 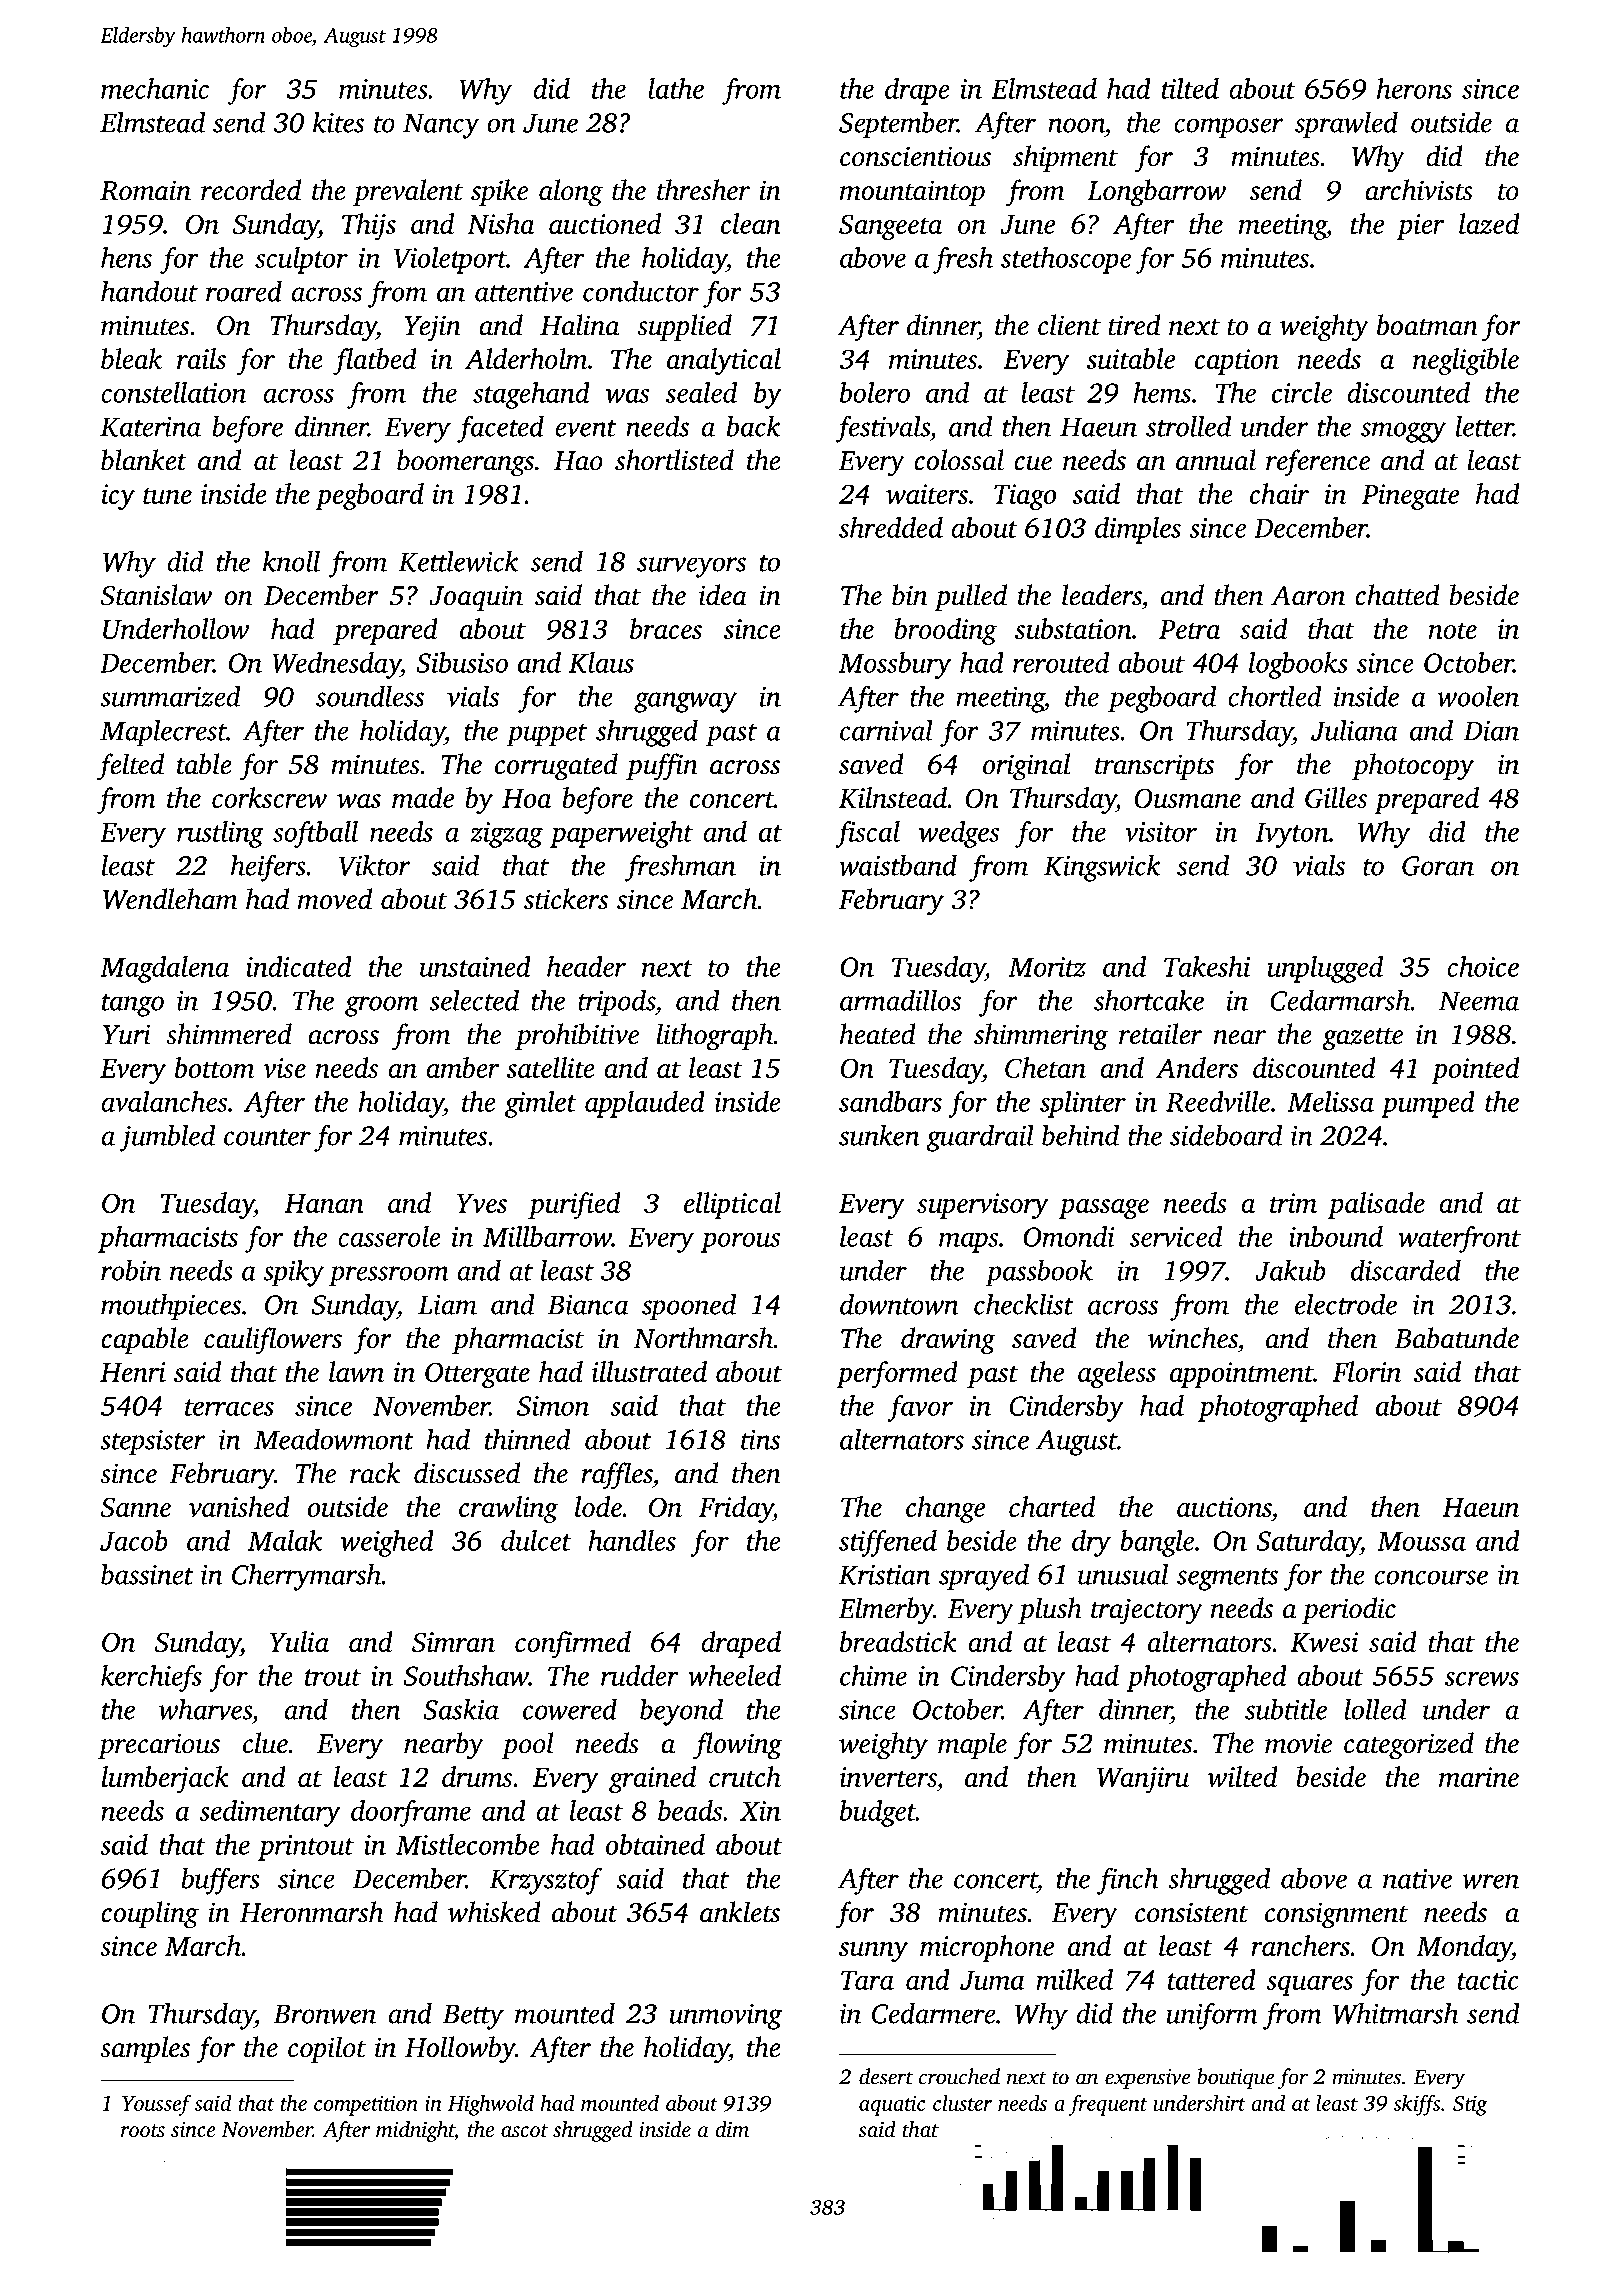 What do you see at coordinates (740, 1912) in the image?
I see `anklets` at bounding box center [740, 1912].
